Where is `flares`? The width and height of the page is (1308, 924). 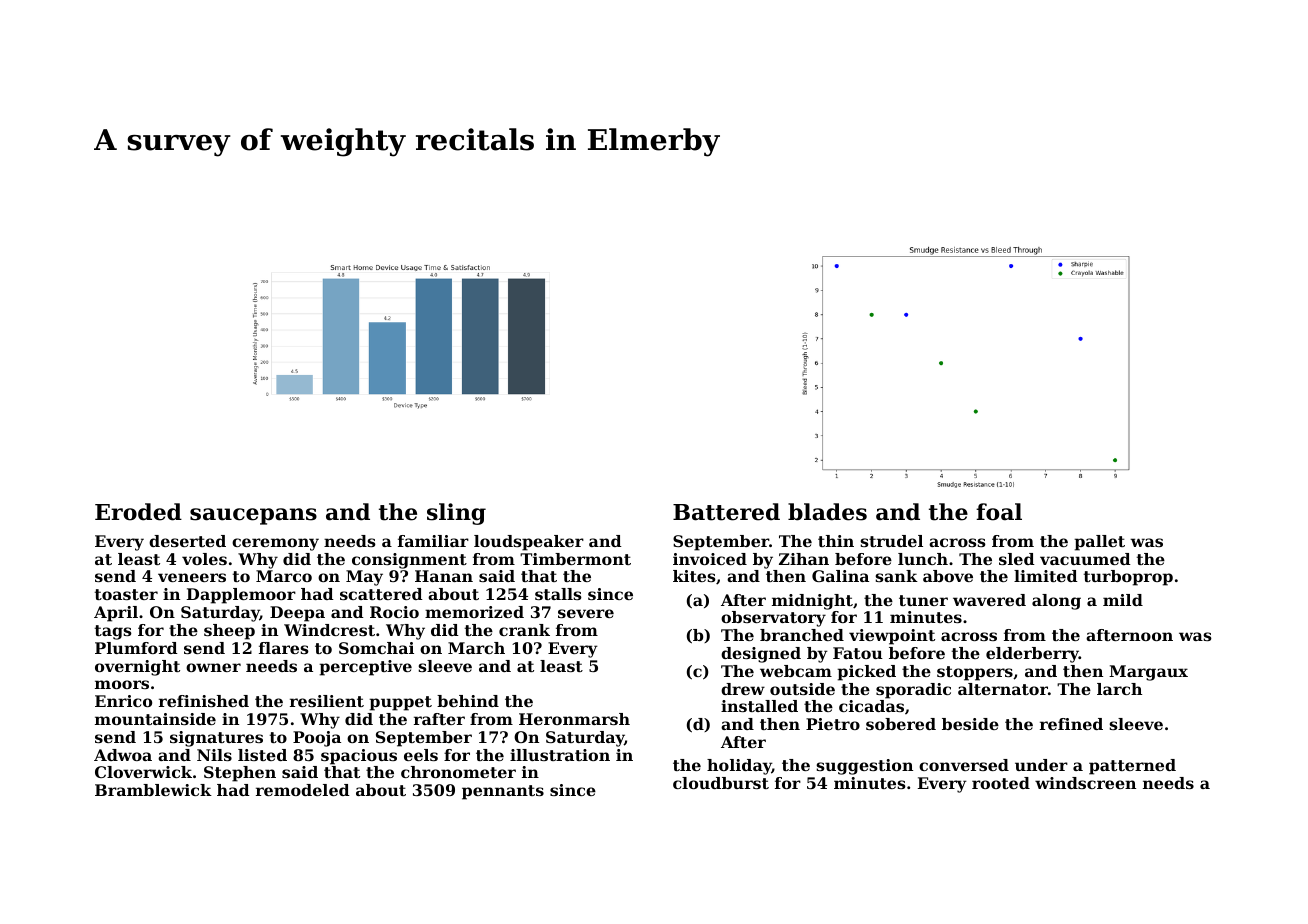
flares is located at coordinates (284, 648).
